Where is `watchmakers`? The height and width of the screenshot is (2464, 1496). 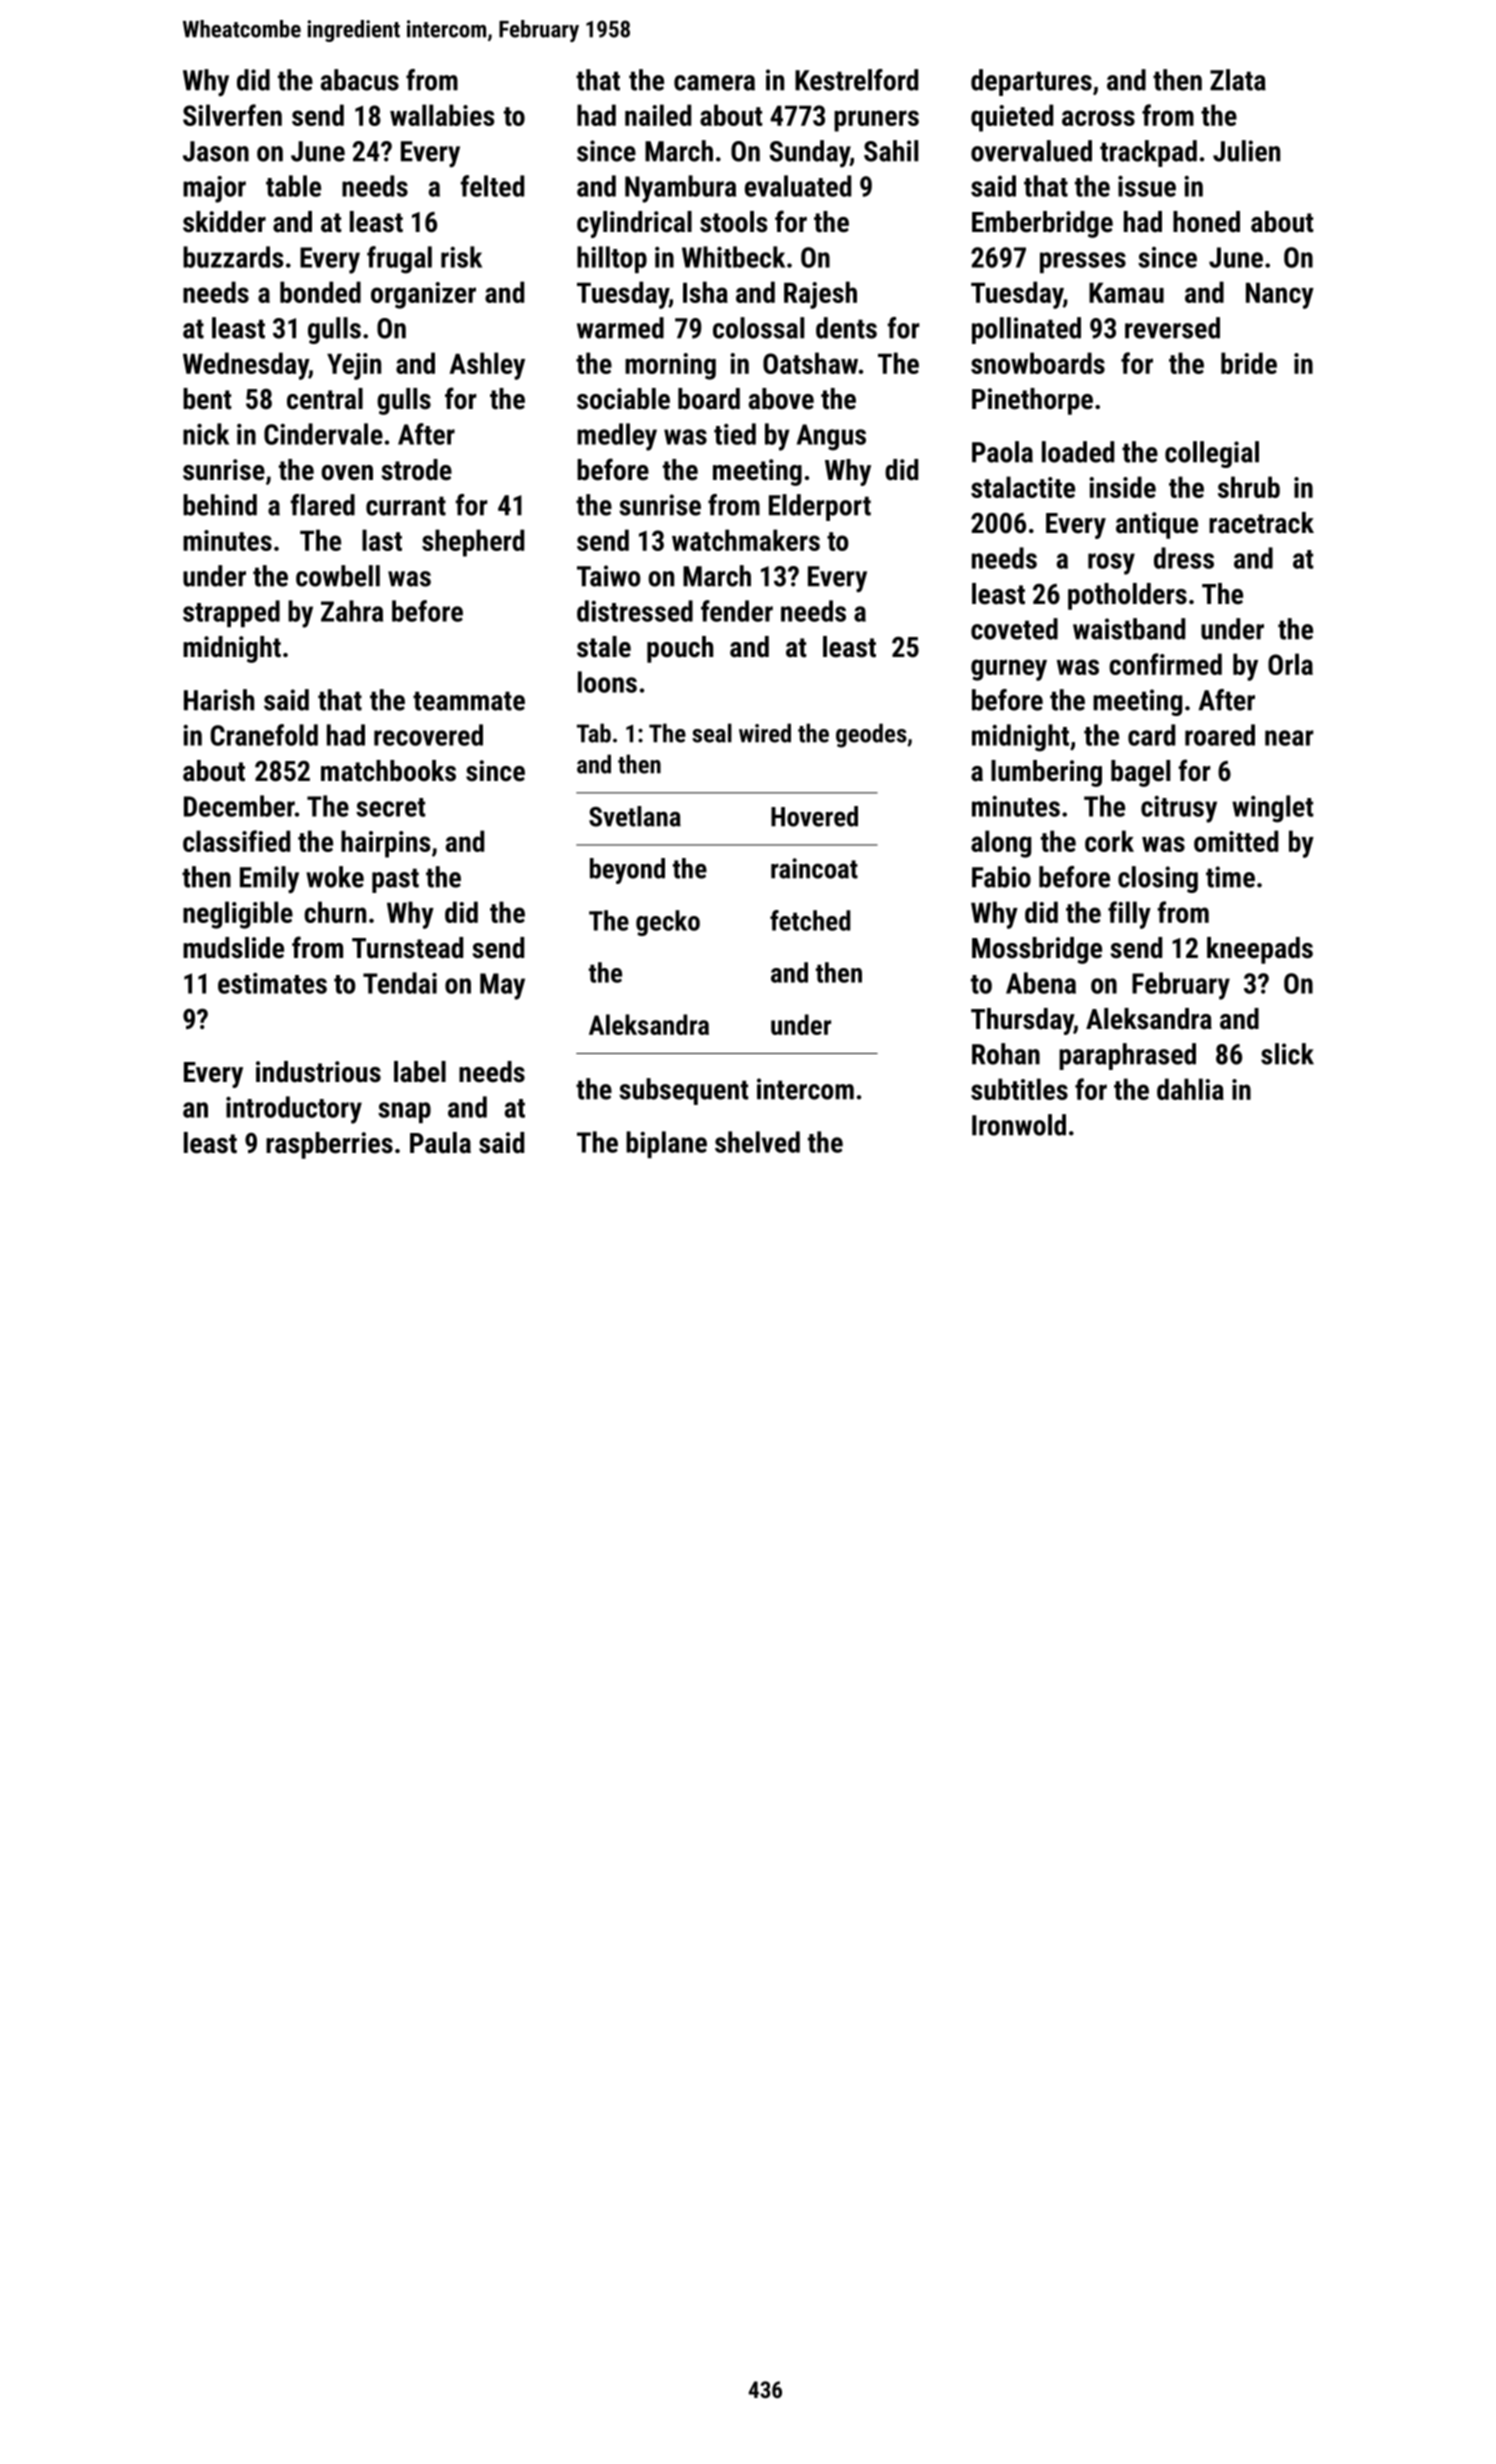
watchmakers is located at coordinates (746, 540).
